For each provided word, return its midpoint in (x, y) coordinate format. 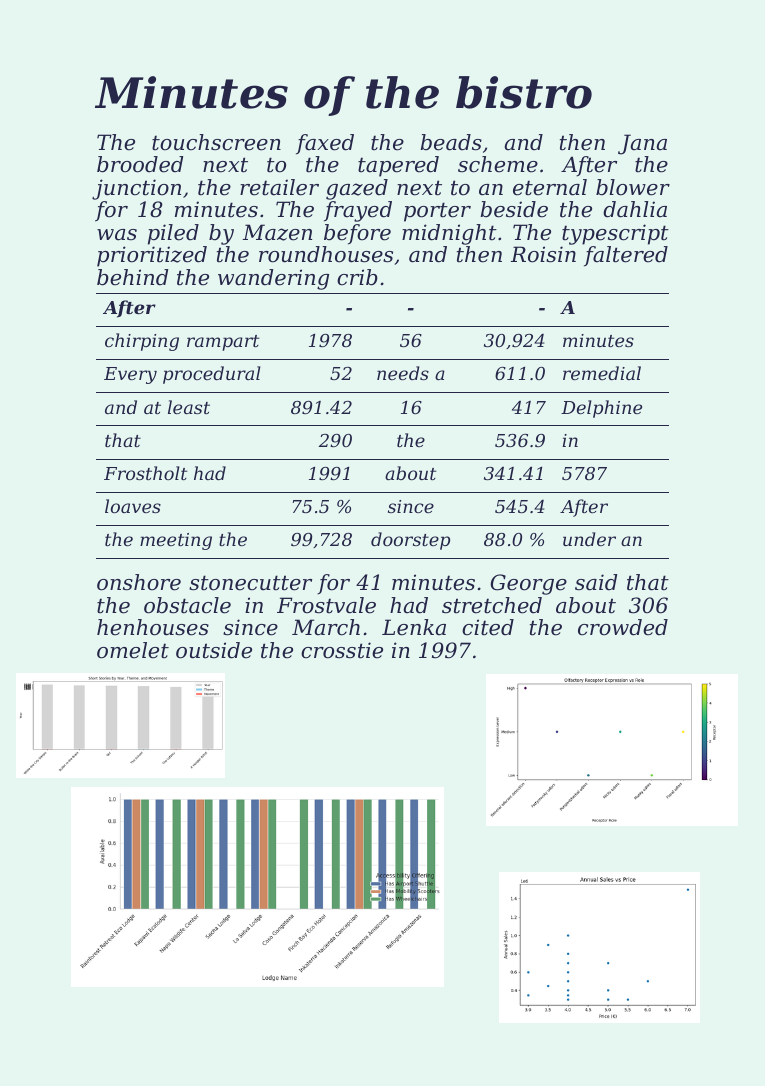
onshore (139, 582)
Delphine (601, 409)
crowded (623, 627)
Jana (642, 144)
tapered (398, 166)
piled (173, 234)
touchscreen (216, 142)
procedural (212, 375)
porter (437, 212)
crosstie (342, 650)
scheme (498, 164)
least (189, 407)
